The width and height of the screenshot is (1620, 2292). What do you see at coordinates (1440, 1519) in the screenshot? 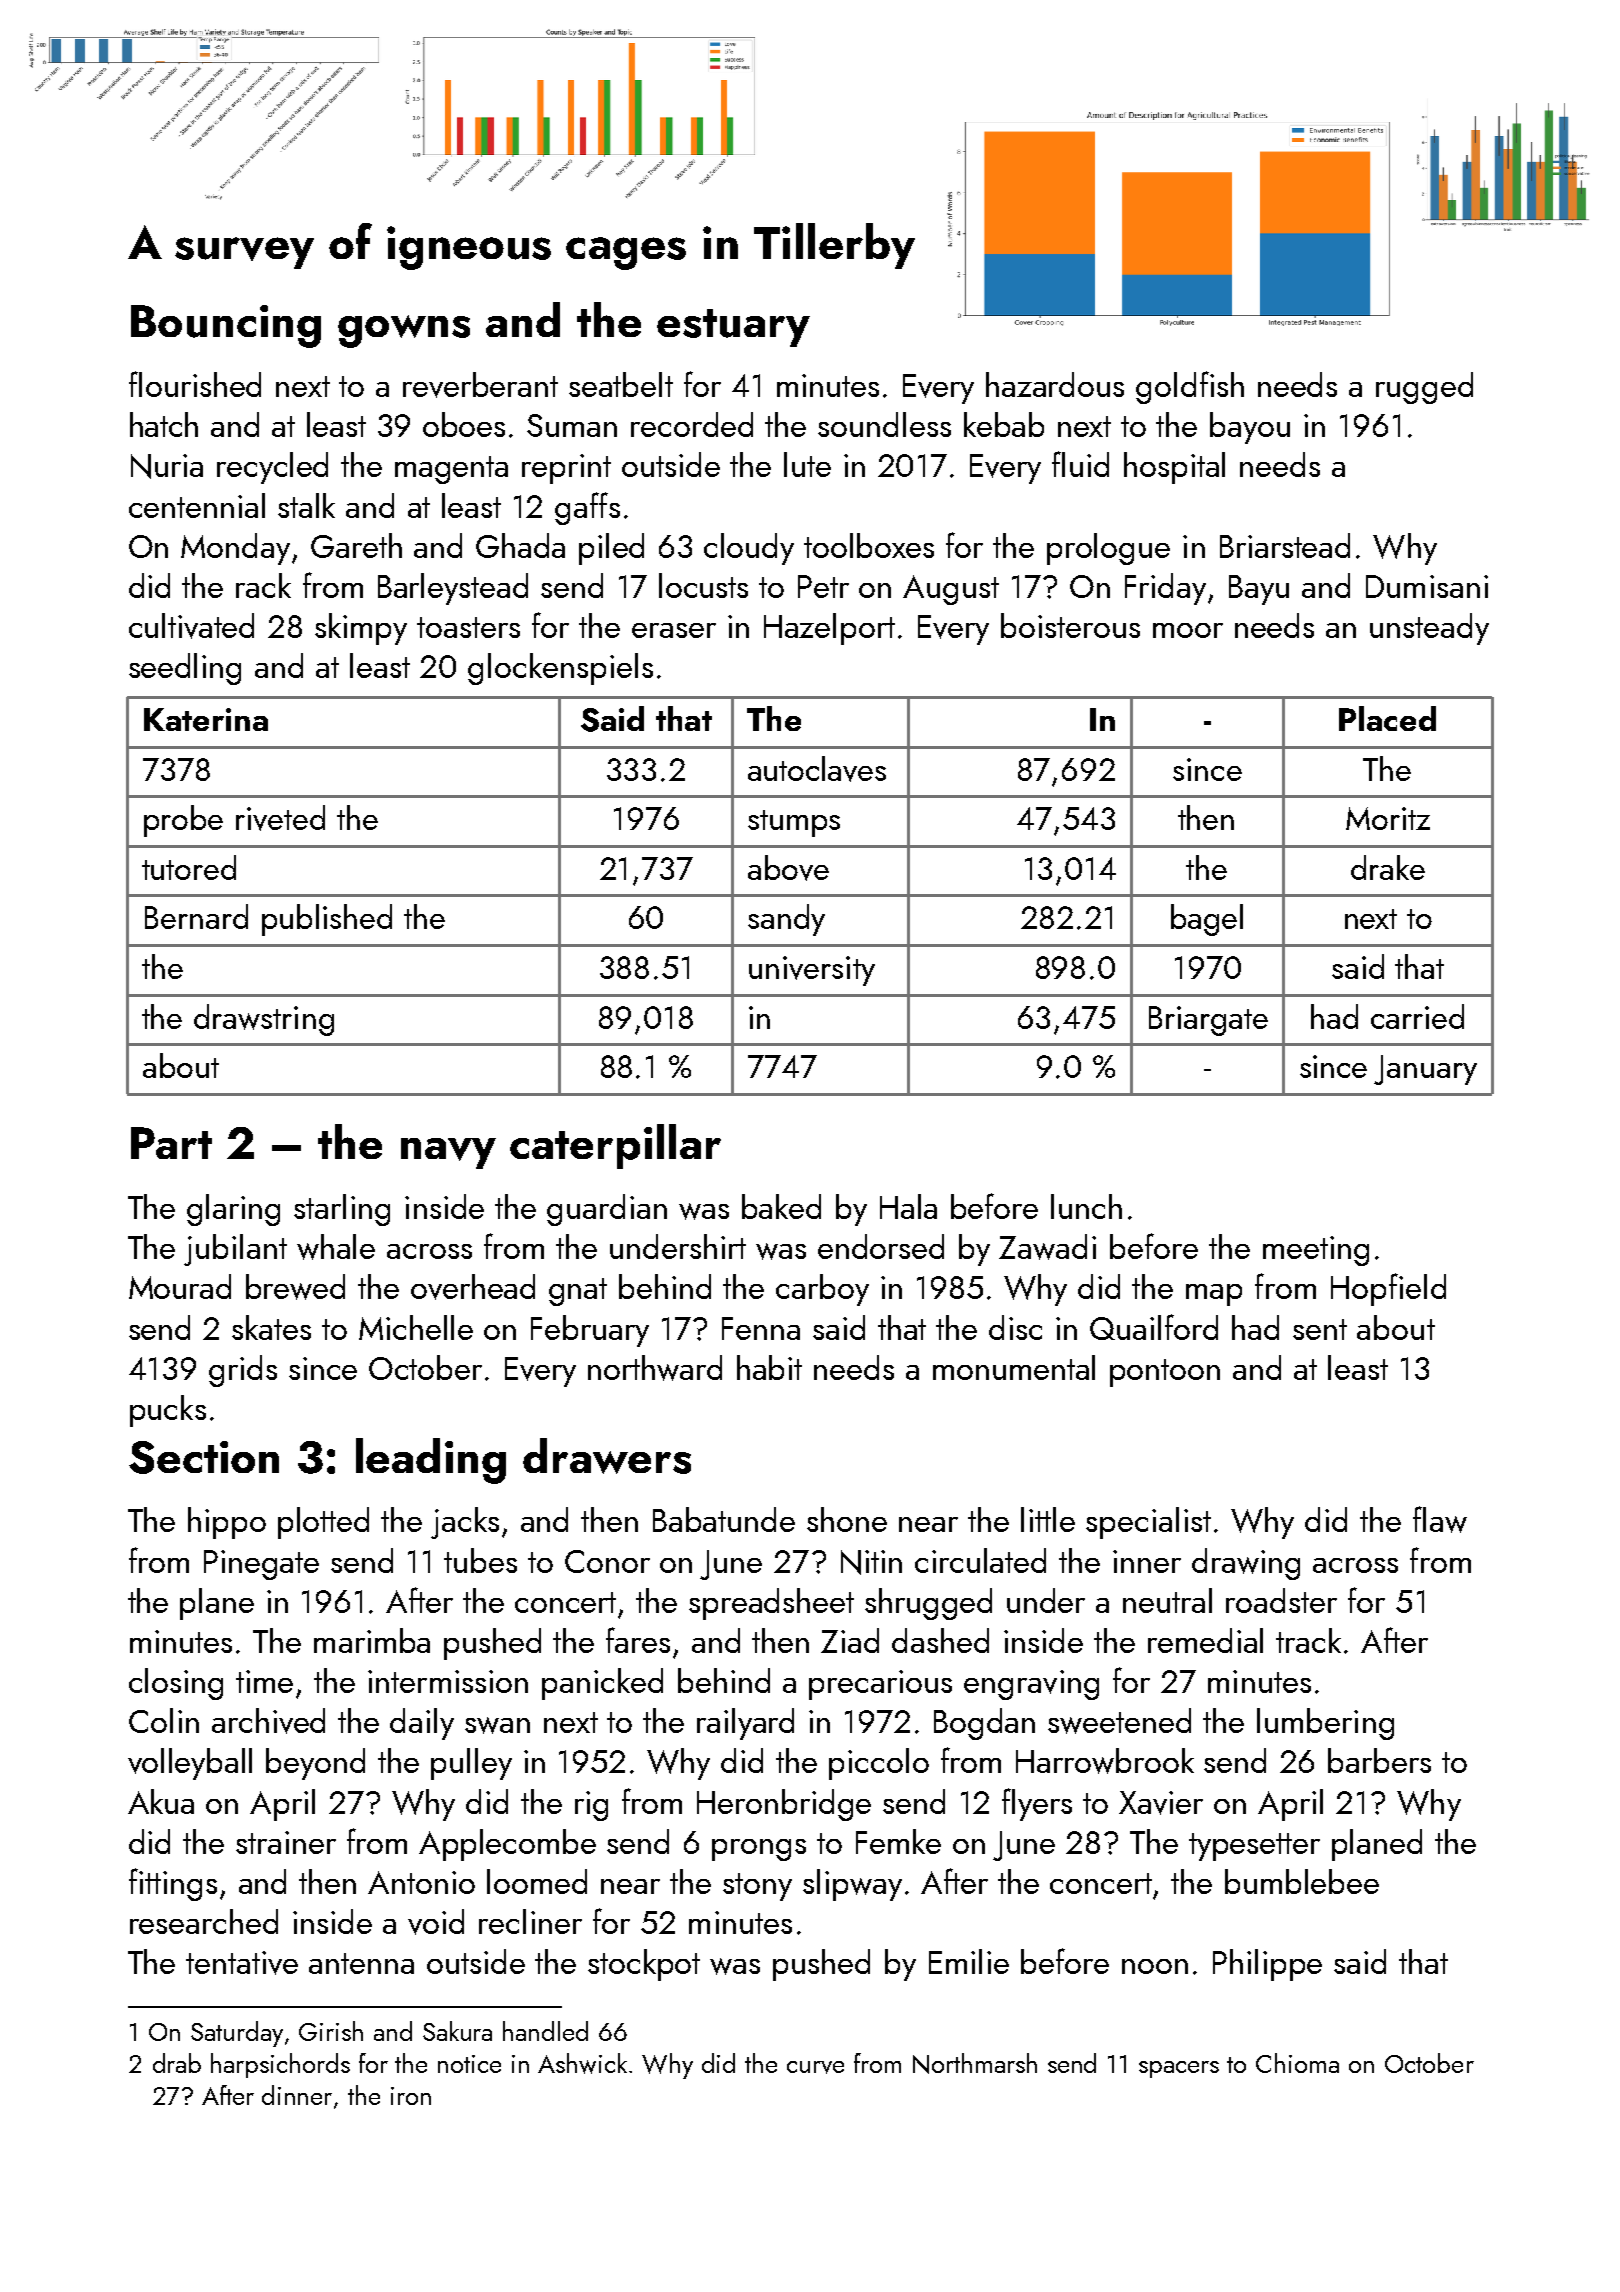
I see `flaw` at bounding box center [1440, 1519].
